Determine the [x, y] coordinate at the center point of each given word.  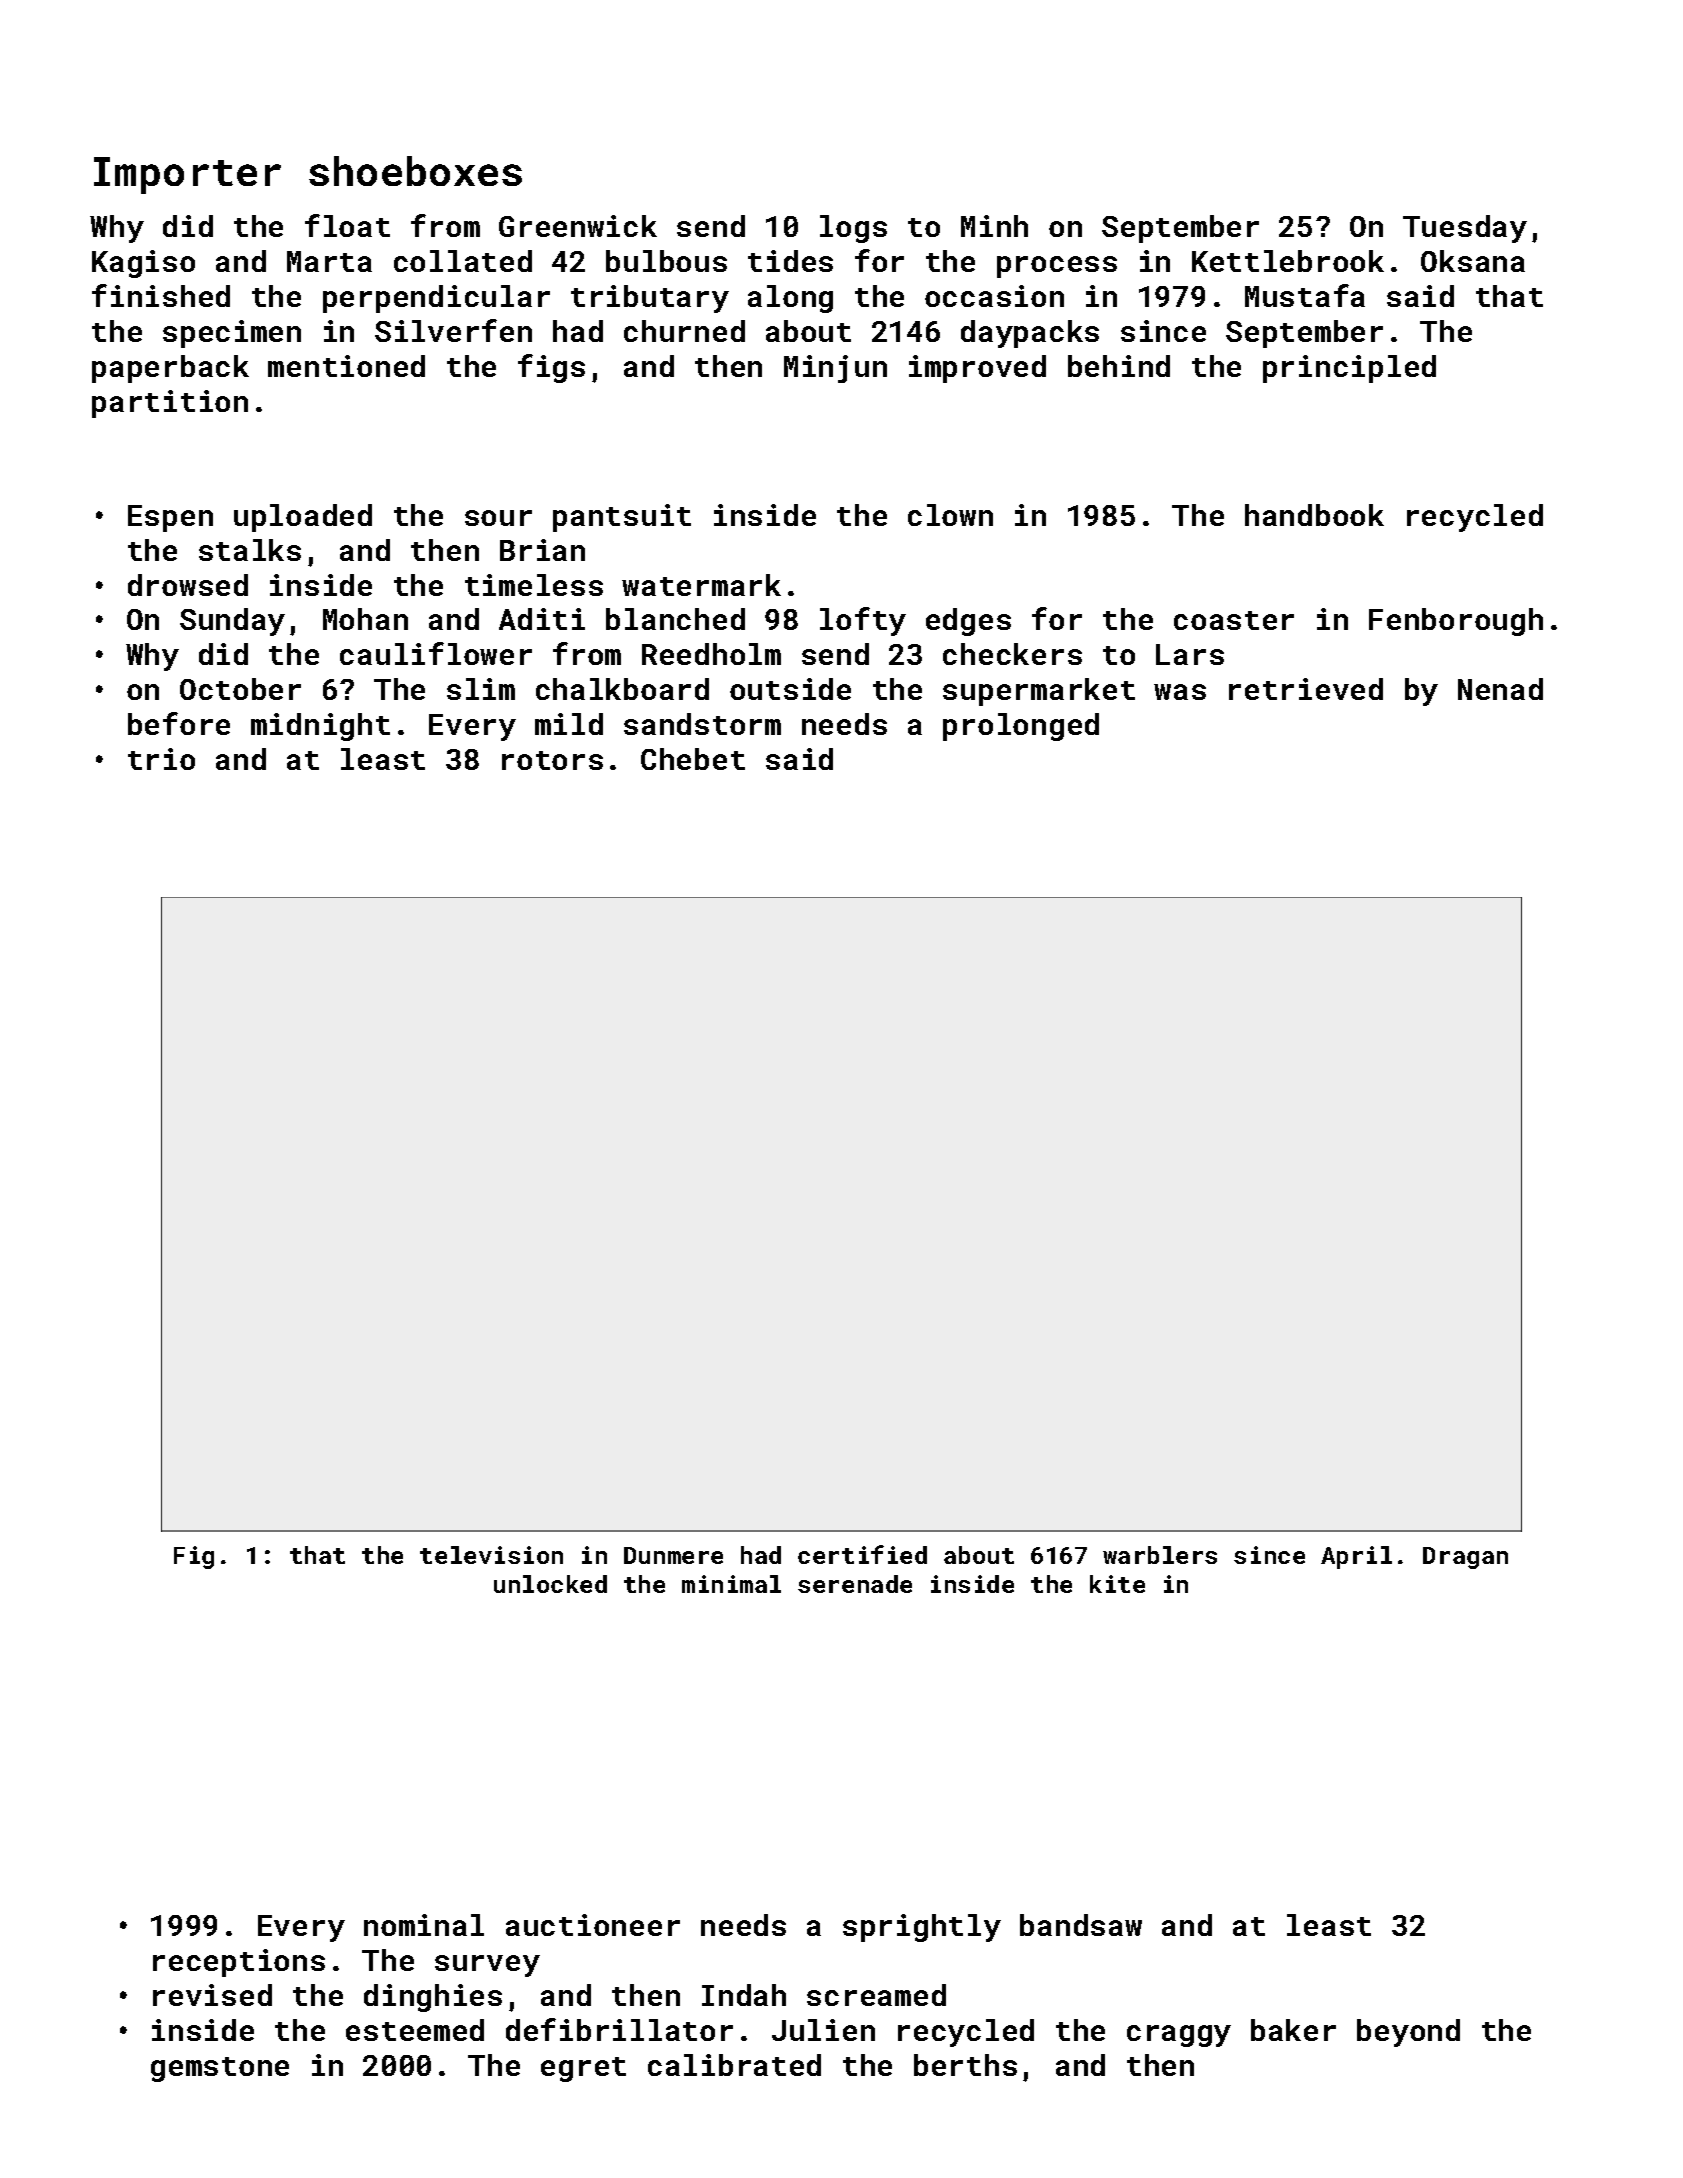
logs [853, 229]
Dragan [1465, 1558]
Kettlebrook [1288, 261]
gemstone [220, 2069]
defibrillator [619, 2029]
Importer [187, 175]
